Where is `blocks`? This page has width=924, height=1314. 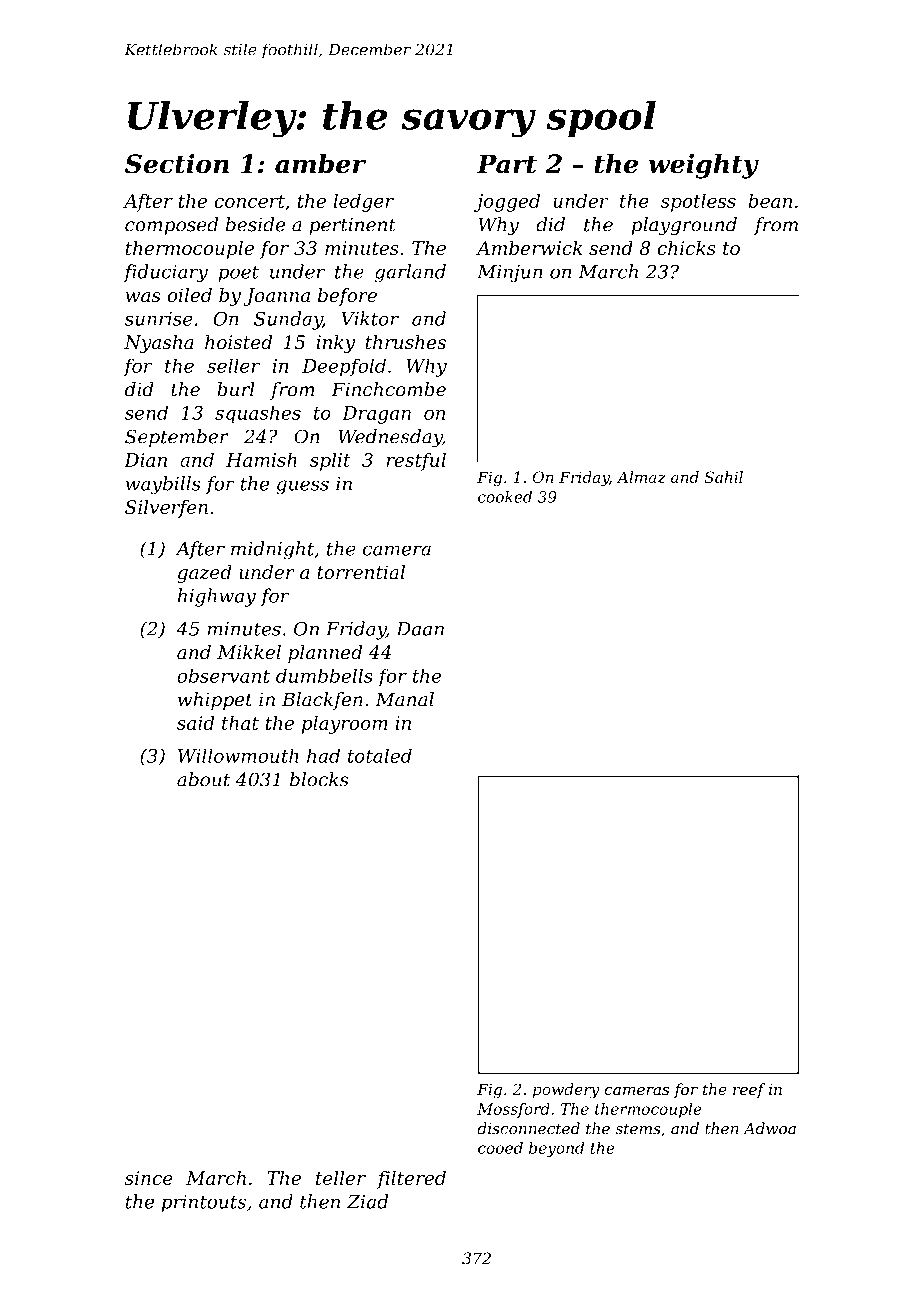
blocks is located at coordinates (319, 779).
